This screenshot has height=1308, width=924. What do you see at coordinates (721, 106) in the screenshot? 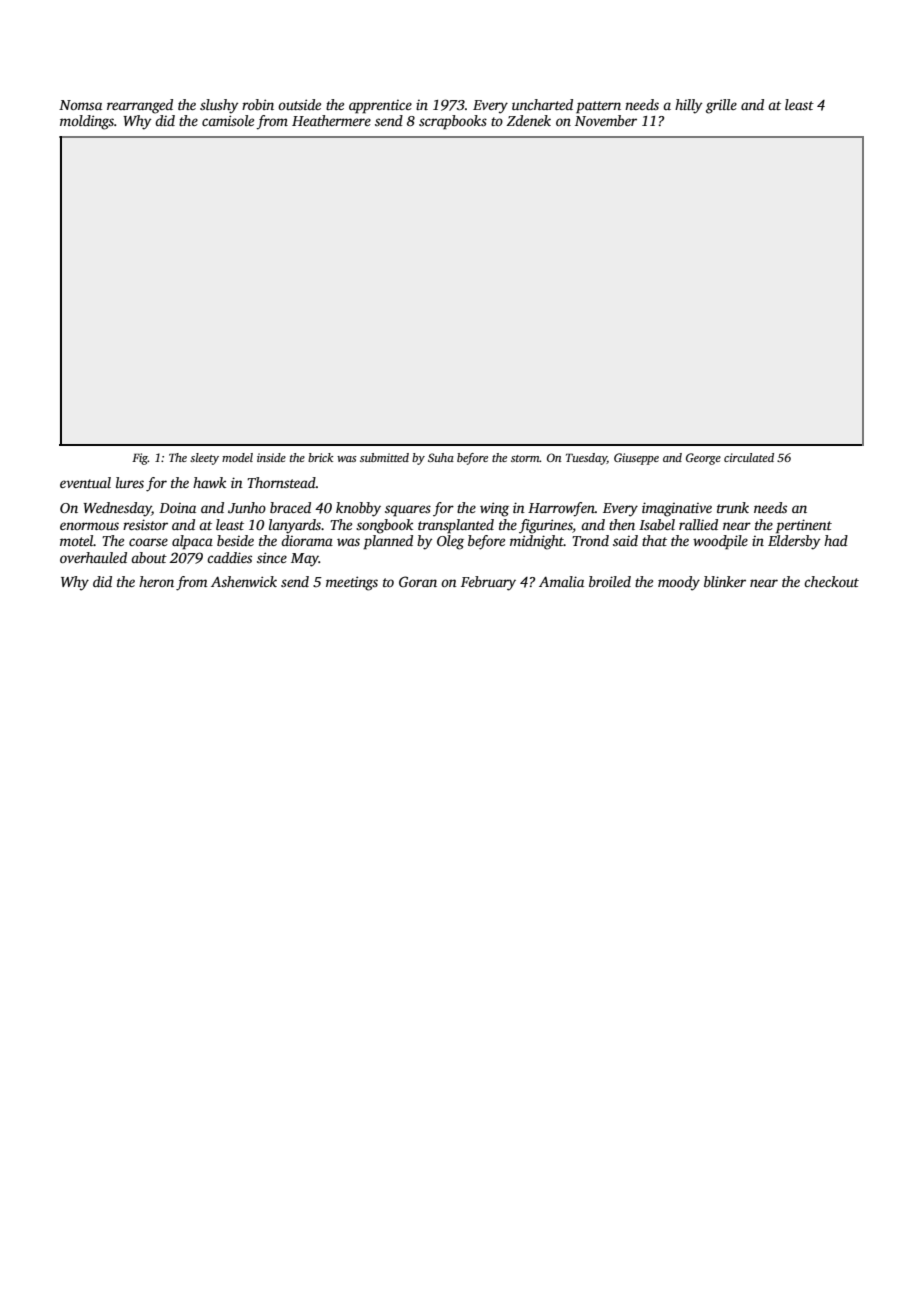
I see `grille` at bounding box center [721, 106].
